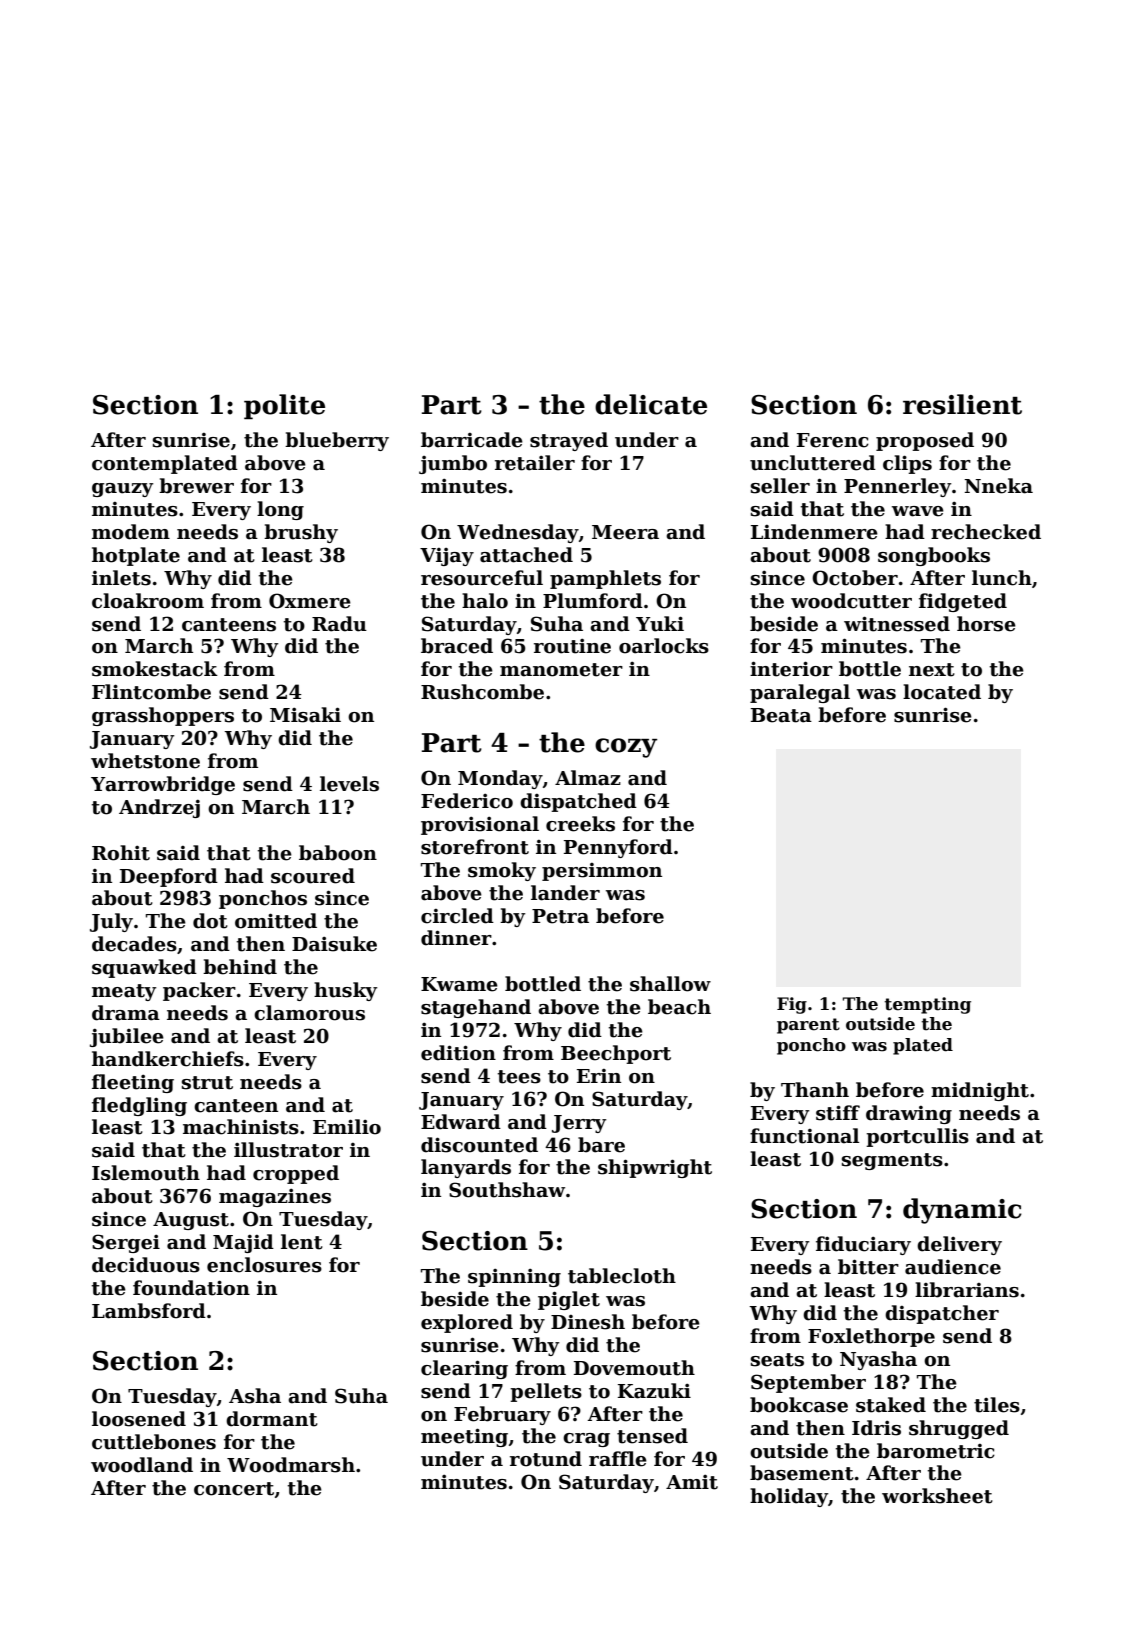  What do you see at coordinates (616, 1054) in the image?
I see `Beechport` at bounding box center [616, 1054].
